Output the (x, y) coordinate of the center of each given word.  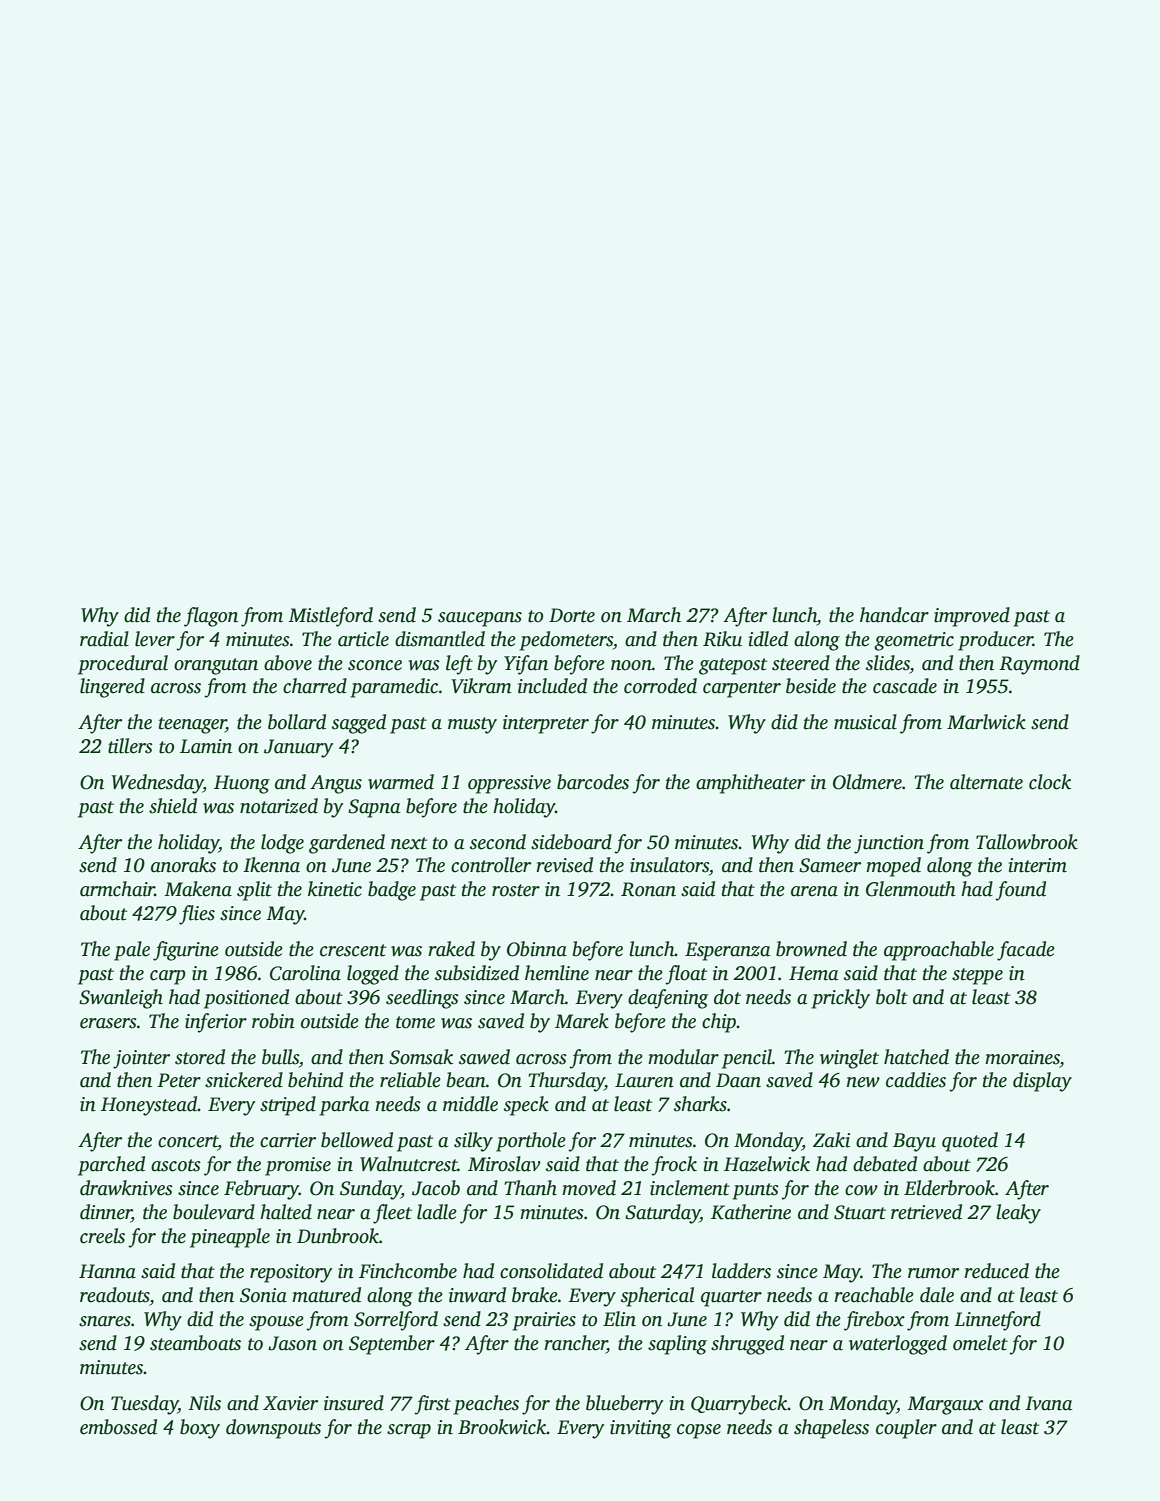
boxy (200, 1429)
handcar (894, 615)
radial (104, 639)
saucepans (480, 619)
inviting (640, 1429)
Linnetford (997, 1321)
